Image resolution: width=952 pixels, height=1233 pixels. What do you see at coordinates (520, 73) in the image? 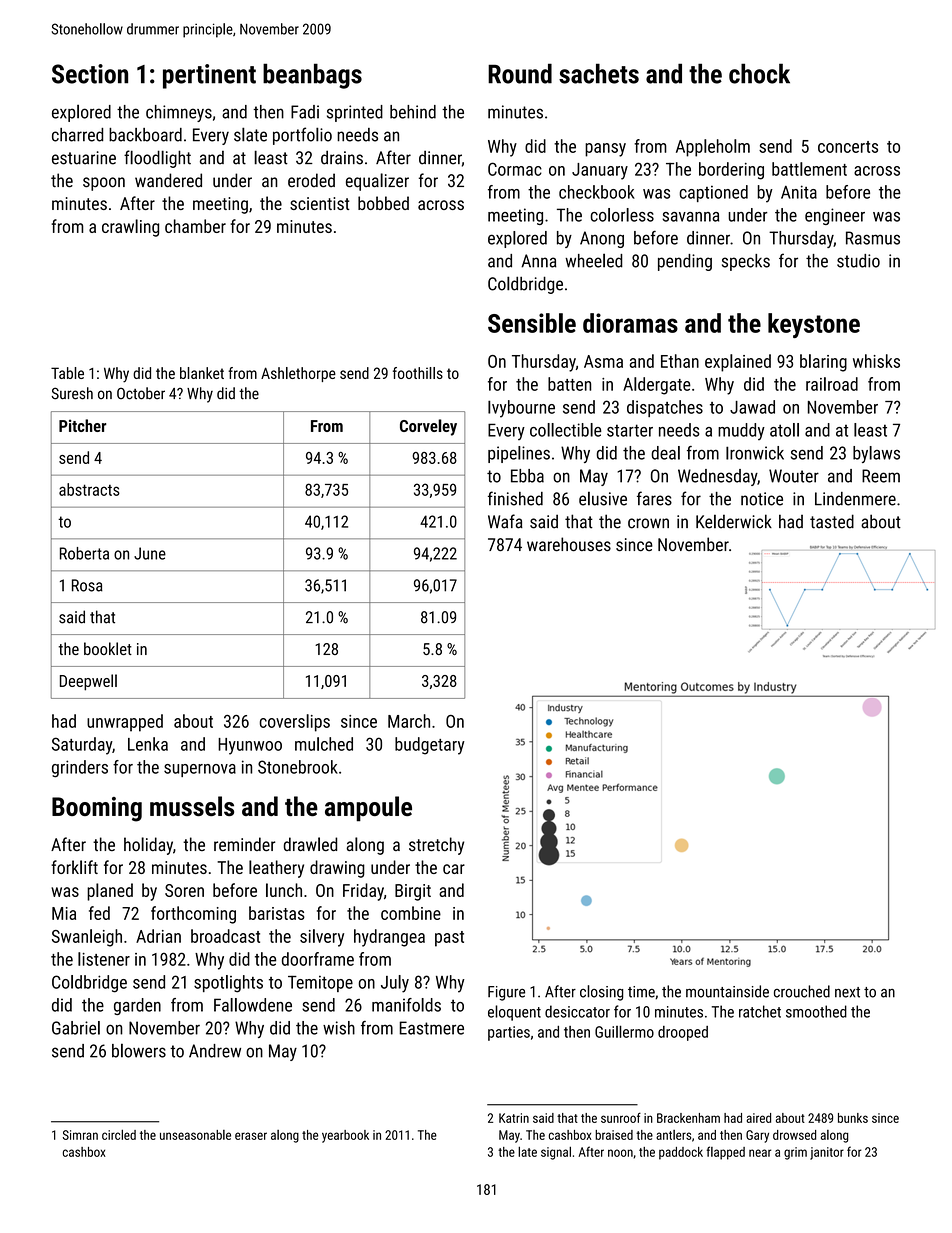
I see `Round` at bounding box center [520, 73].
